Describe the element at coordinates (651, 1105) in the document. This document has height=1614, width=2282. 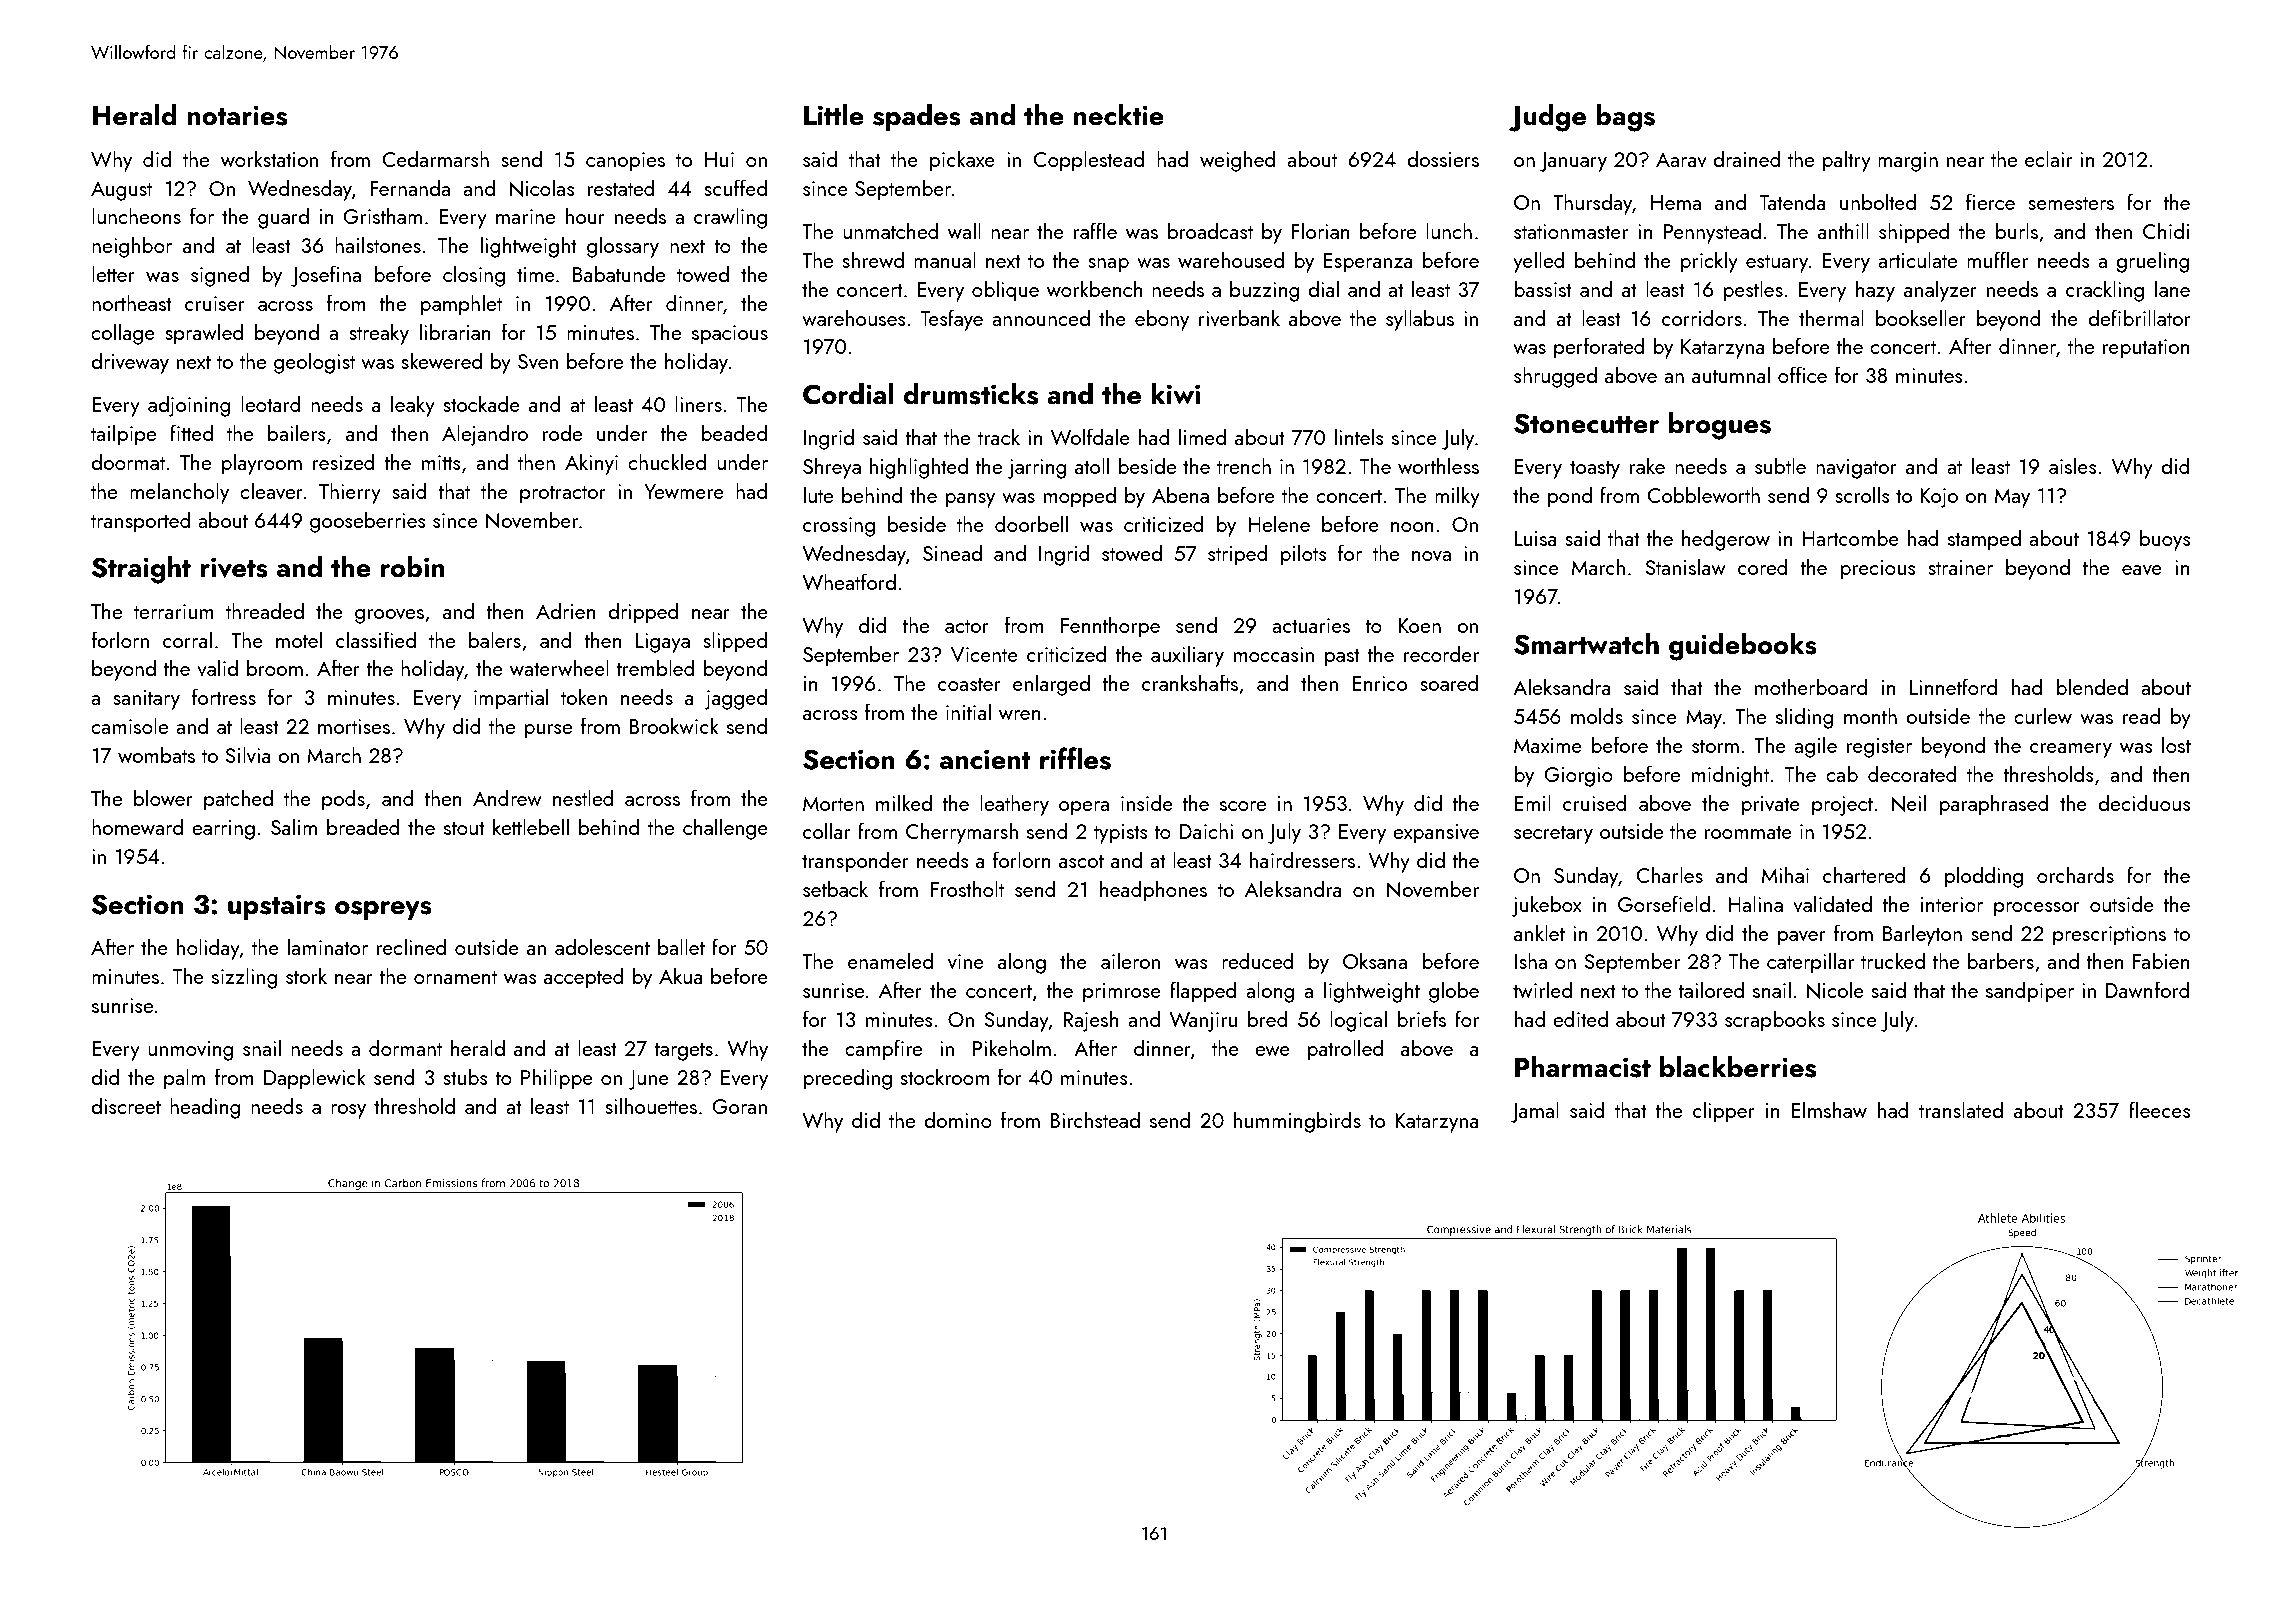
I see `silhouettes` at that location.
